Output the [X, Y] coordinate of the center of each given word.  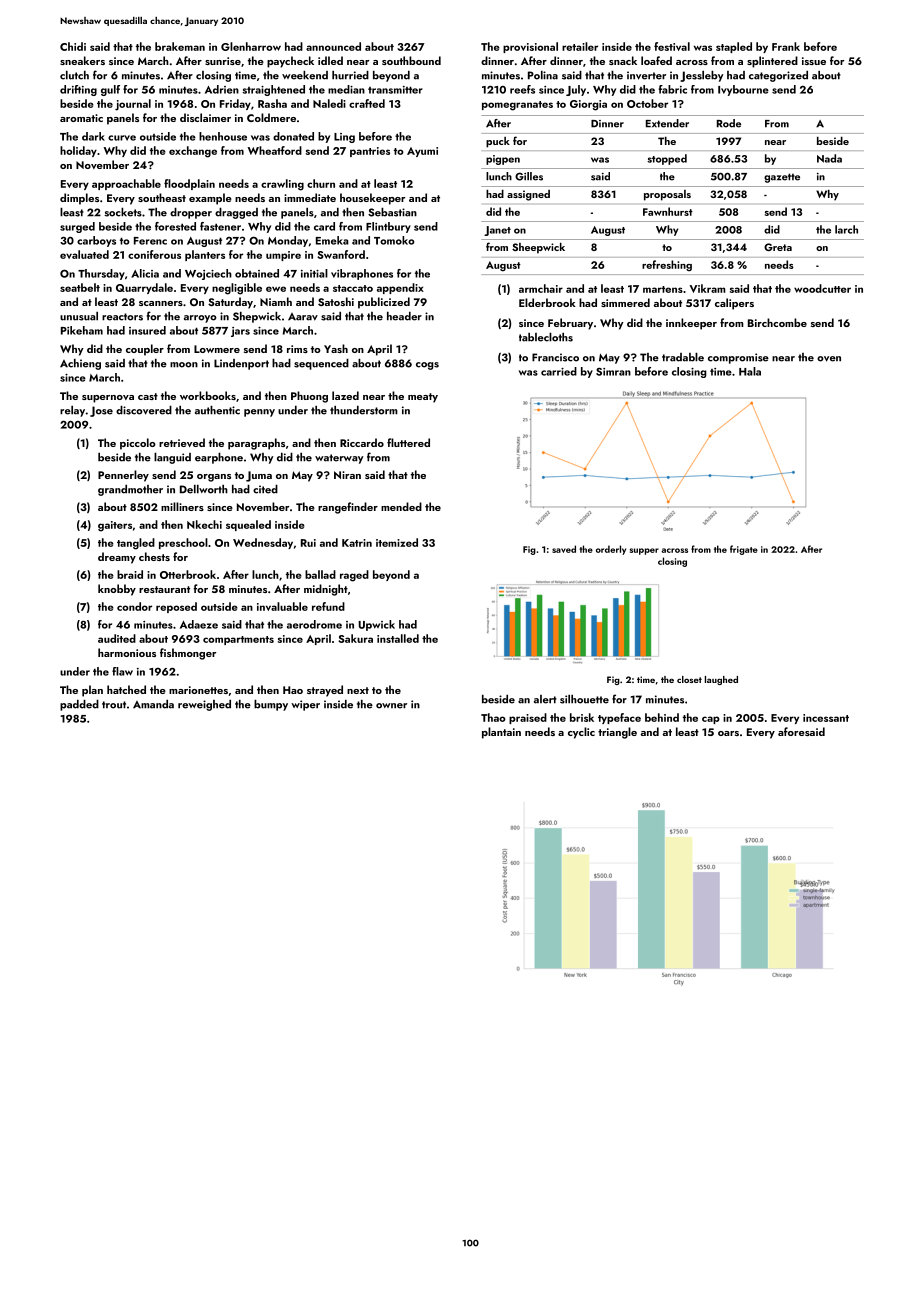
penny [259, 413]
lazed [345, 395]
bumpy [271, 705]
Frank [786, 46]
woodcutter [822, 288]
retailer [580, 46]
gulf [110, 90]
